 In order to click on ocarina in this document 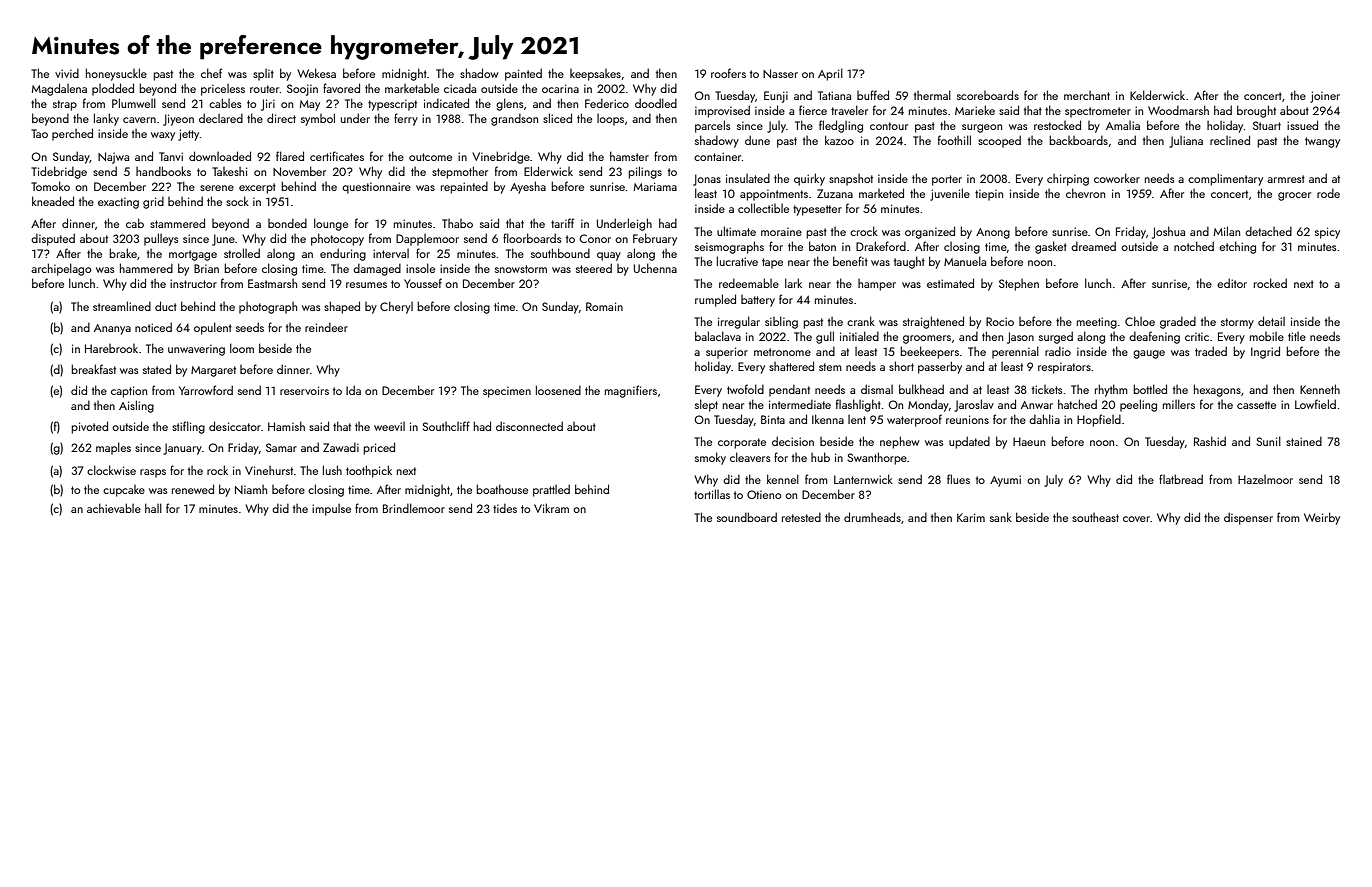, I will do `click(560, 88)`.
